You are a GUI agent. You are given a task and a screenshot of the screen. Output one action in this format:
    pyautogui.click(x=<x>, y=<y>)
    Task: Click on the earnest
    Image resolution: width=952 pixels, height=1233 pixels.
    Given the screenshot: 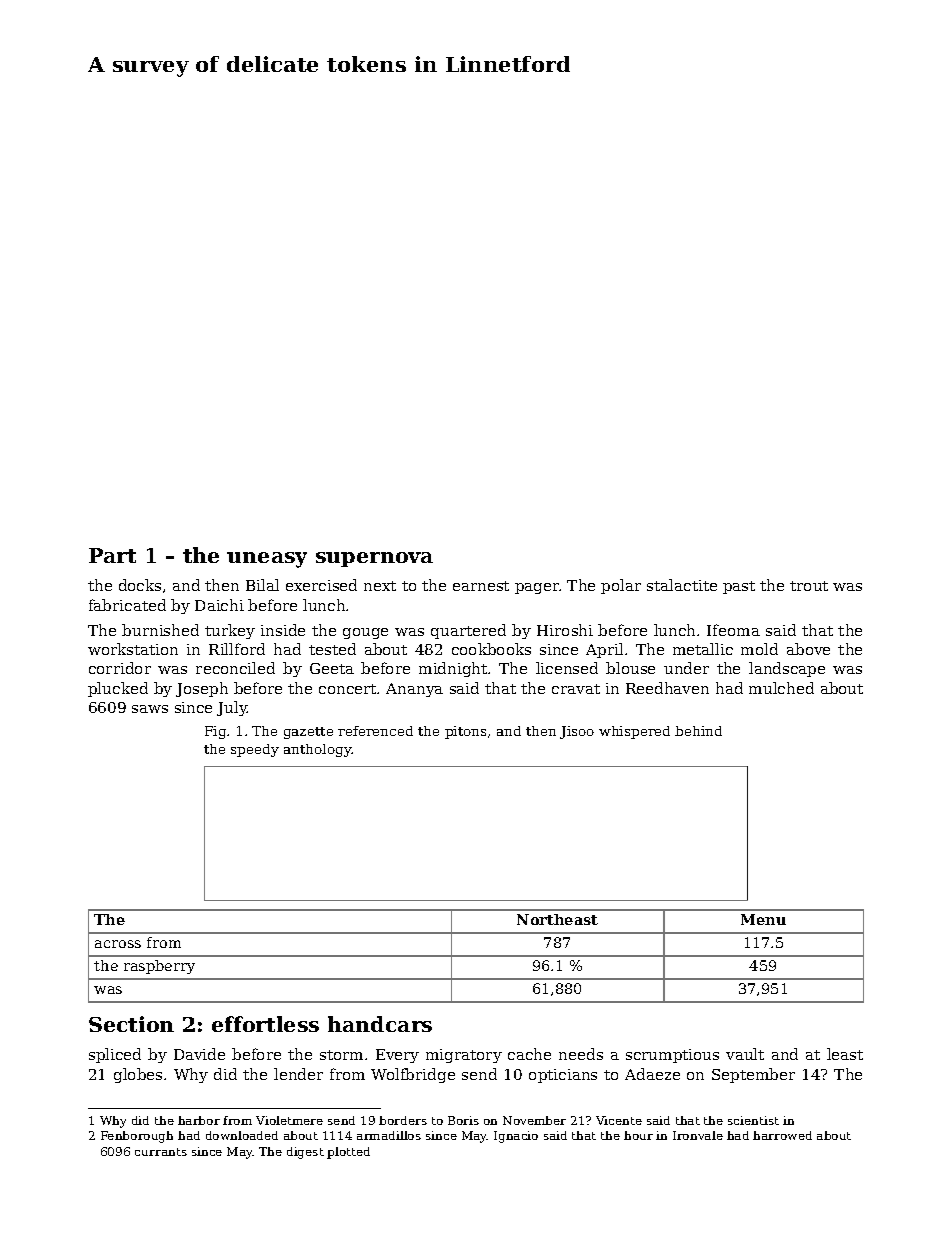 What is the action you would take?
    pyautogui.click(x=481, y=586)
